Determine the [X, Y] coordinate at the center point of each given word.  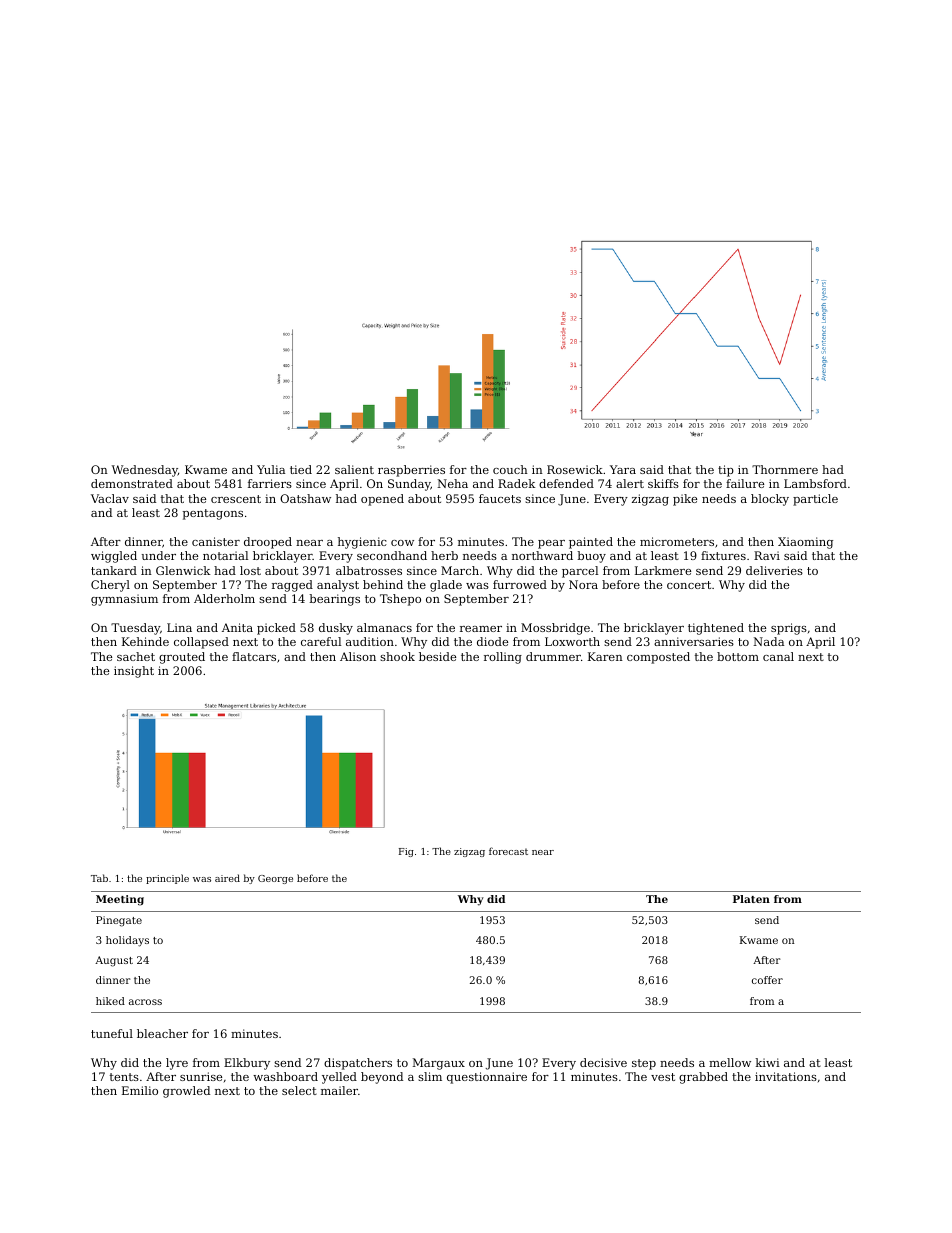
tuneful [112, 1033]
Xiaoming [805, 543]
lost [250, 570]
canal [778, 656]
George [275, 879]
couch [510, 469]
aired [227, 878]
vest [663, 1077]
